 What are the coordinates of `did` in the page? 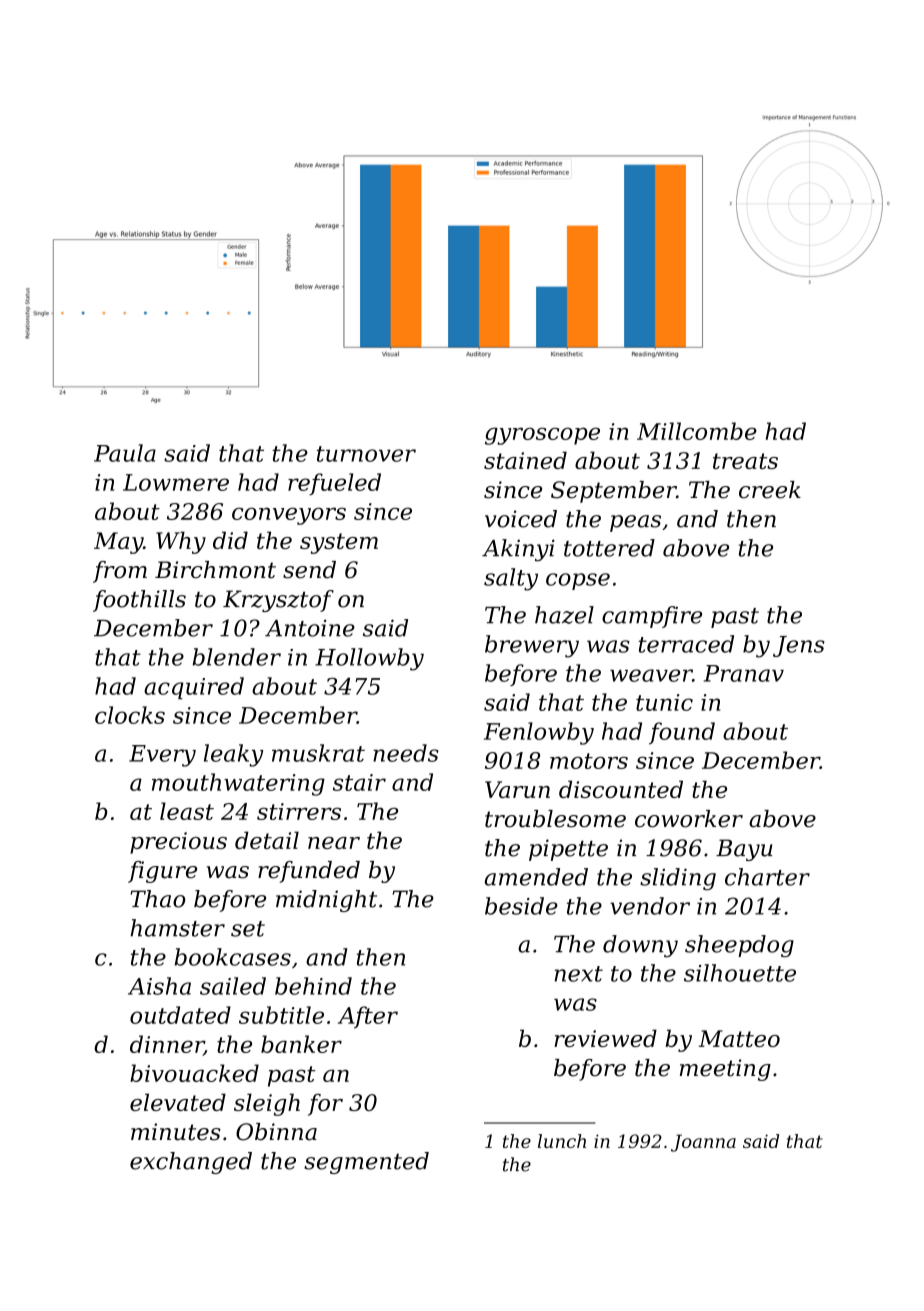 It's located at (230, 540).
